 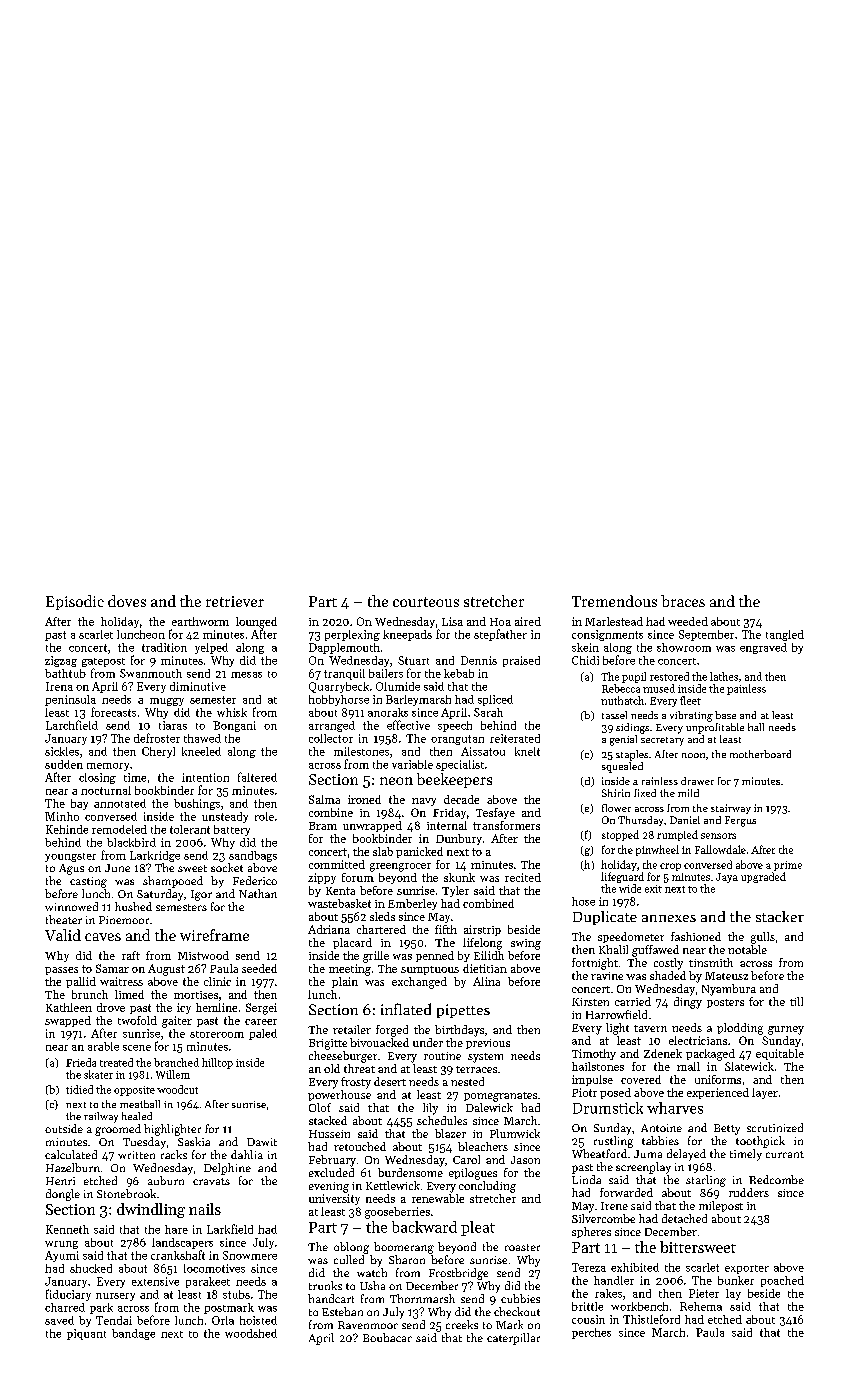 What do you see at coordinates (591, 1333) in the screenshot?
I see `perches` at bounding box center [591, 1333].
